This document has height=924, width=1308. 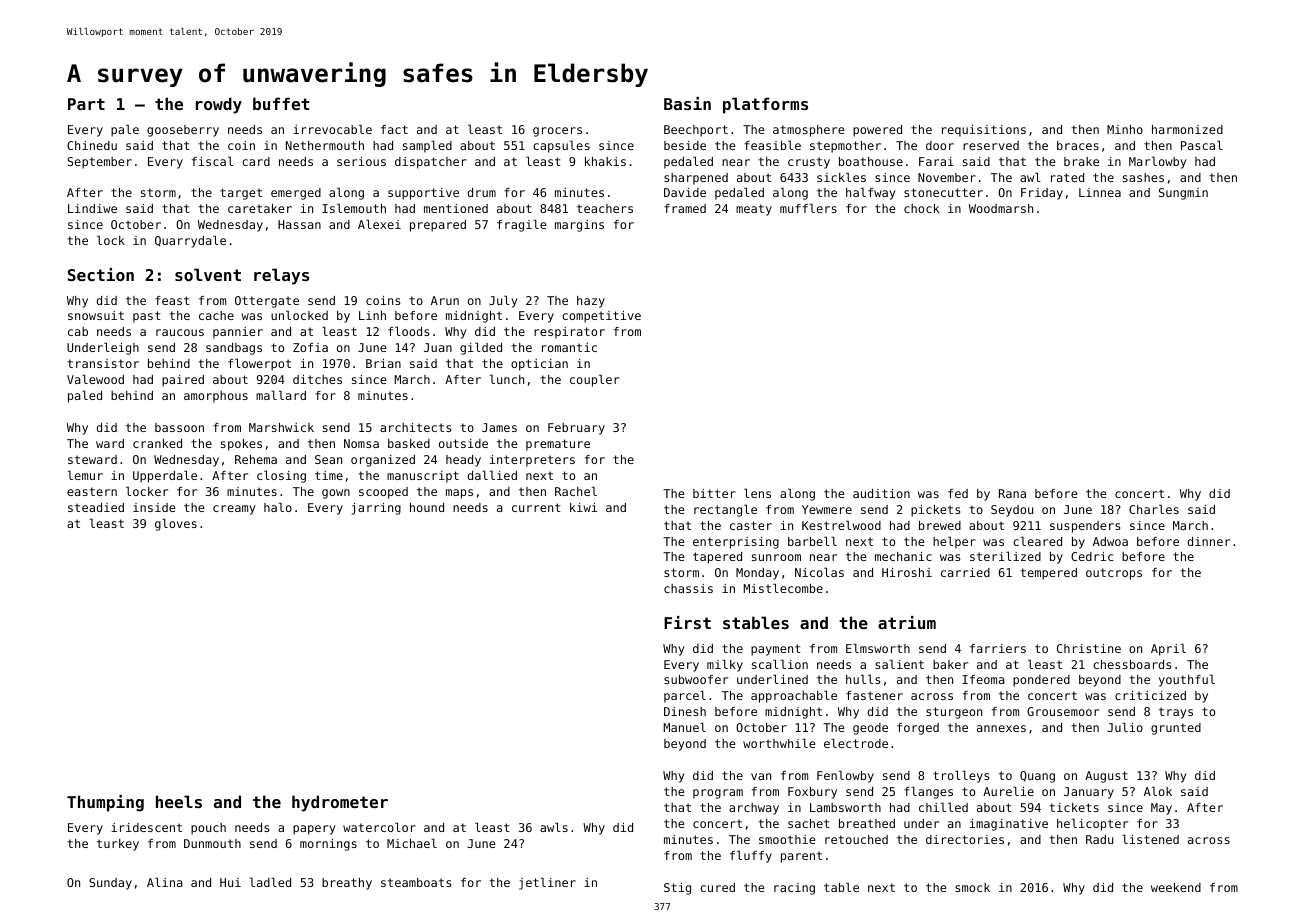 What do you see at coordinates (1012, 493) in the document?
I see `Rana` at bounding box center [1012, 493].
